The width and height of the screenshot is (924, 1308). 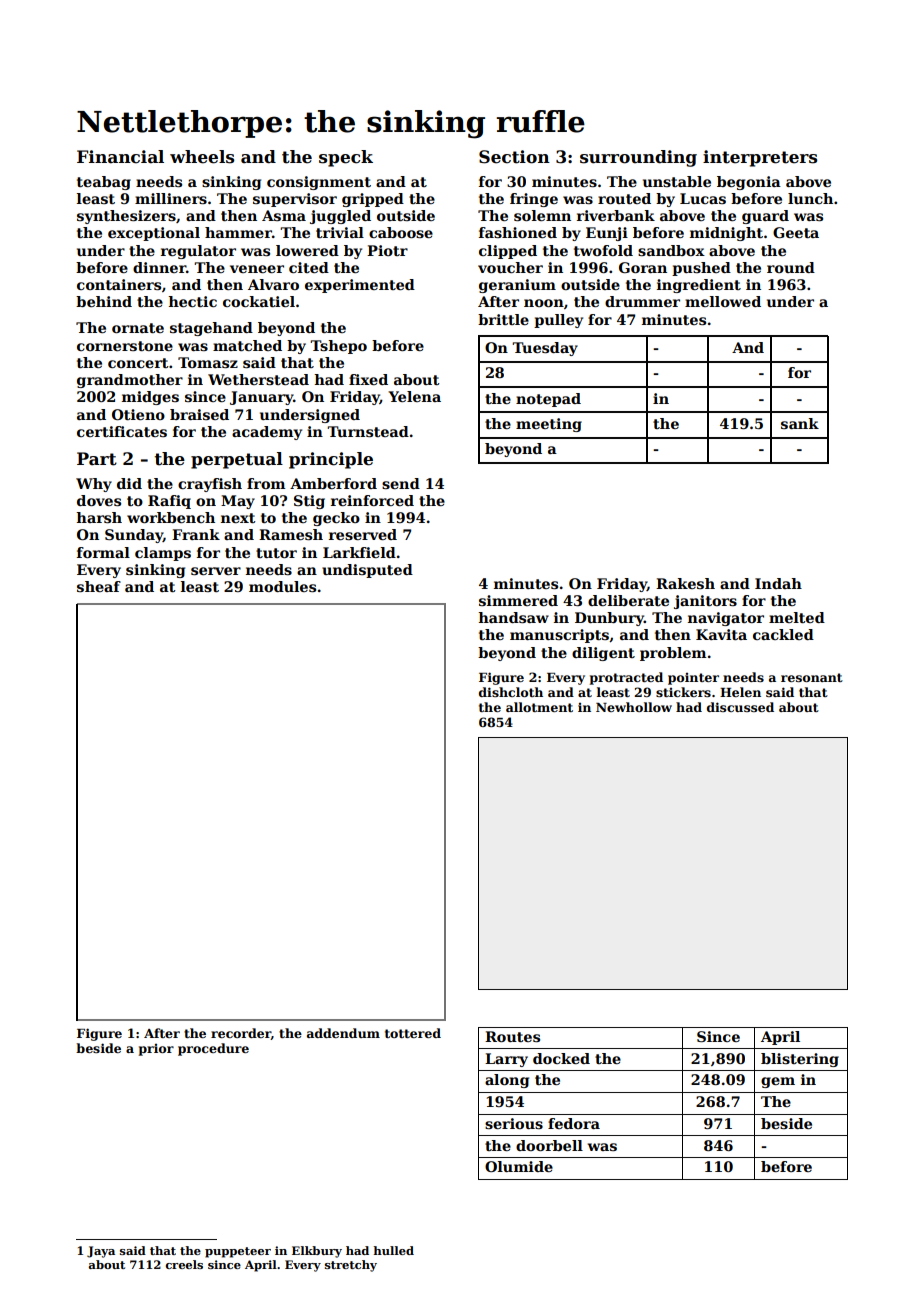 What do you see at coordinates (740, 707) in the screenshot?
I see `discussed` at bounding box center [740, 707].
